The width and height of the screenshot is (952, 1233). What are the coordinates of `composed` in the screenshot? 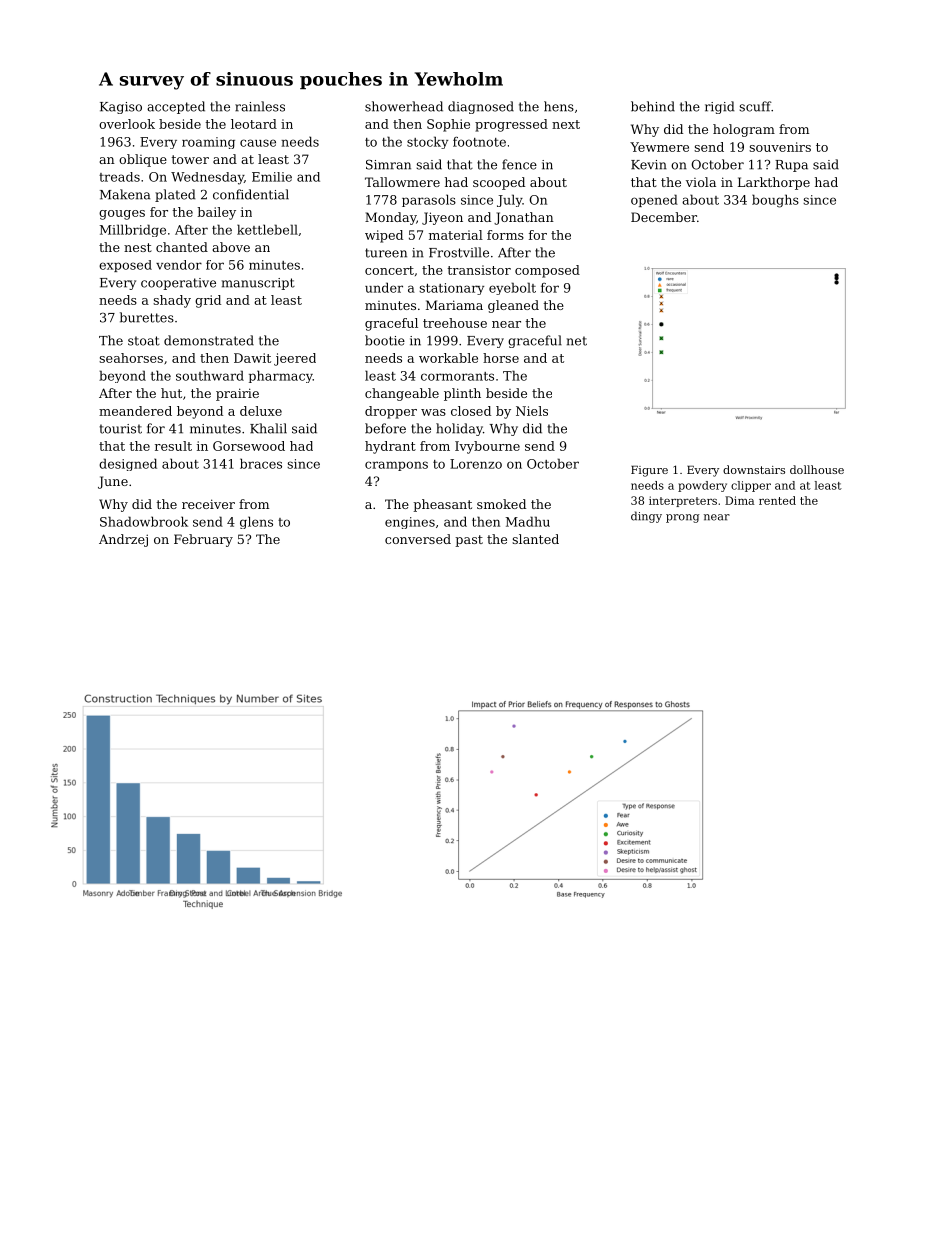 It's located at (547, 271).
